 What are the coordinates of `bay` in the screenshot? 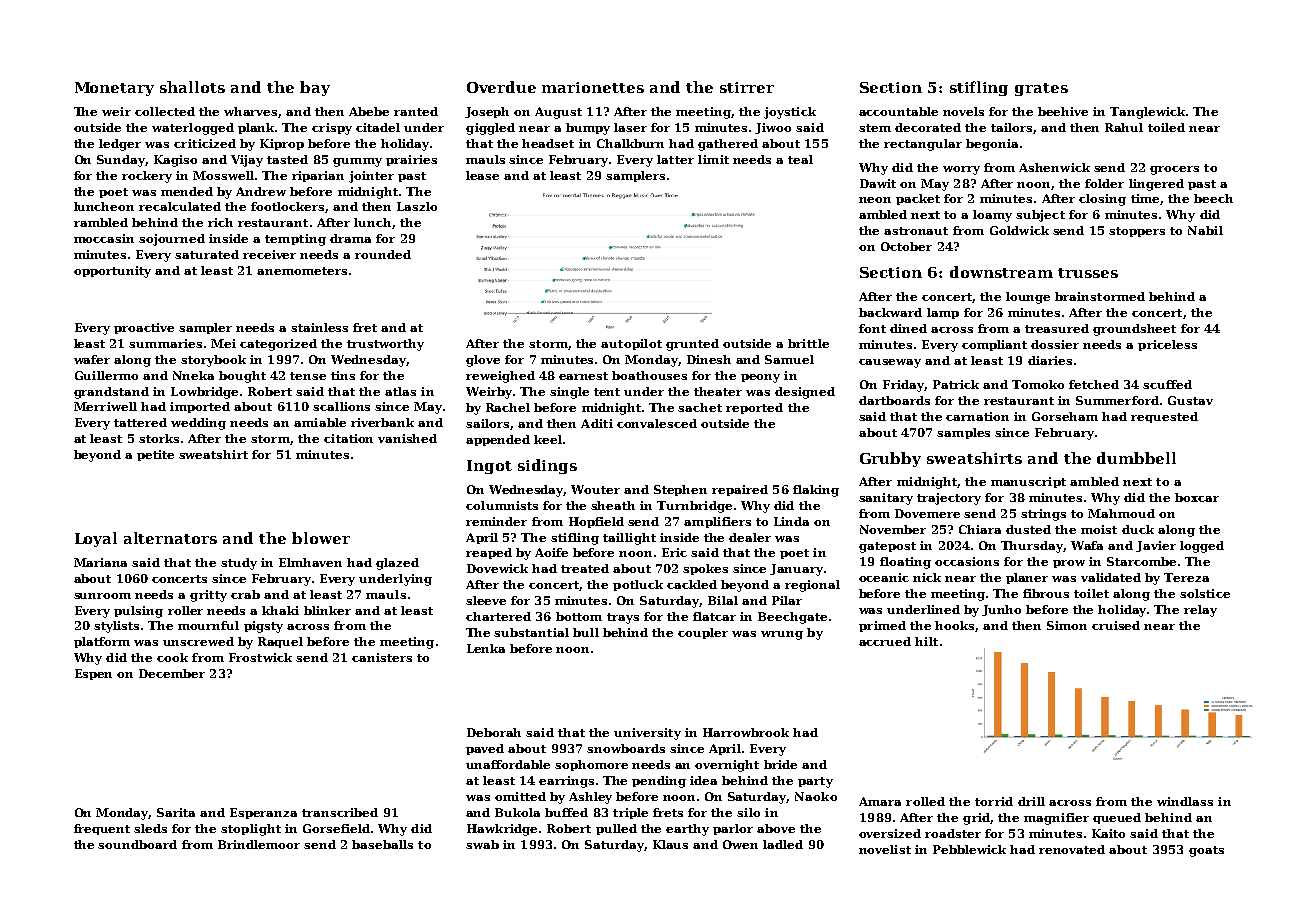 It's located at (315, 88).
